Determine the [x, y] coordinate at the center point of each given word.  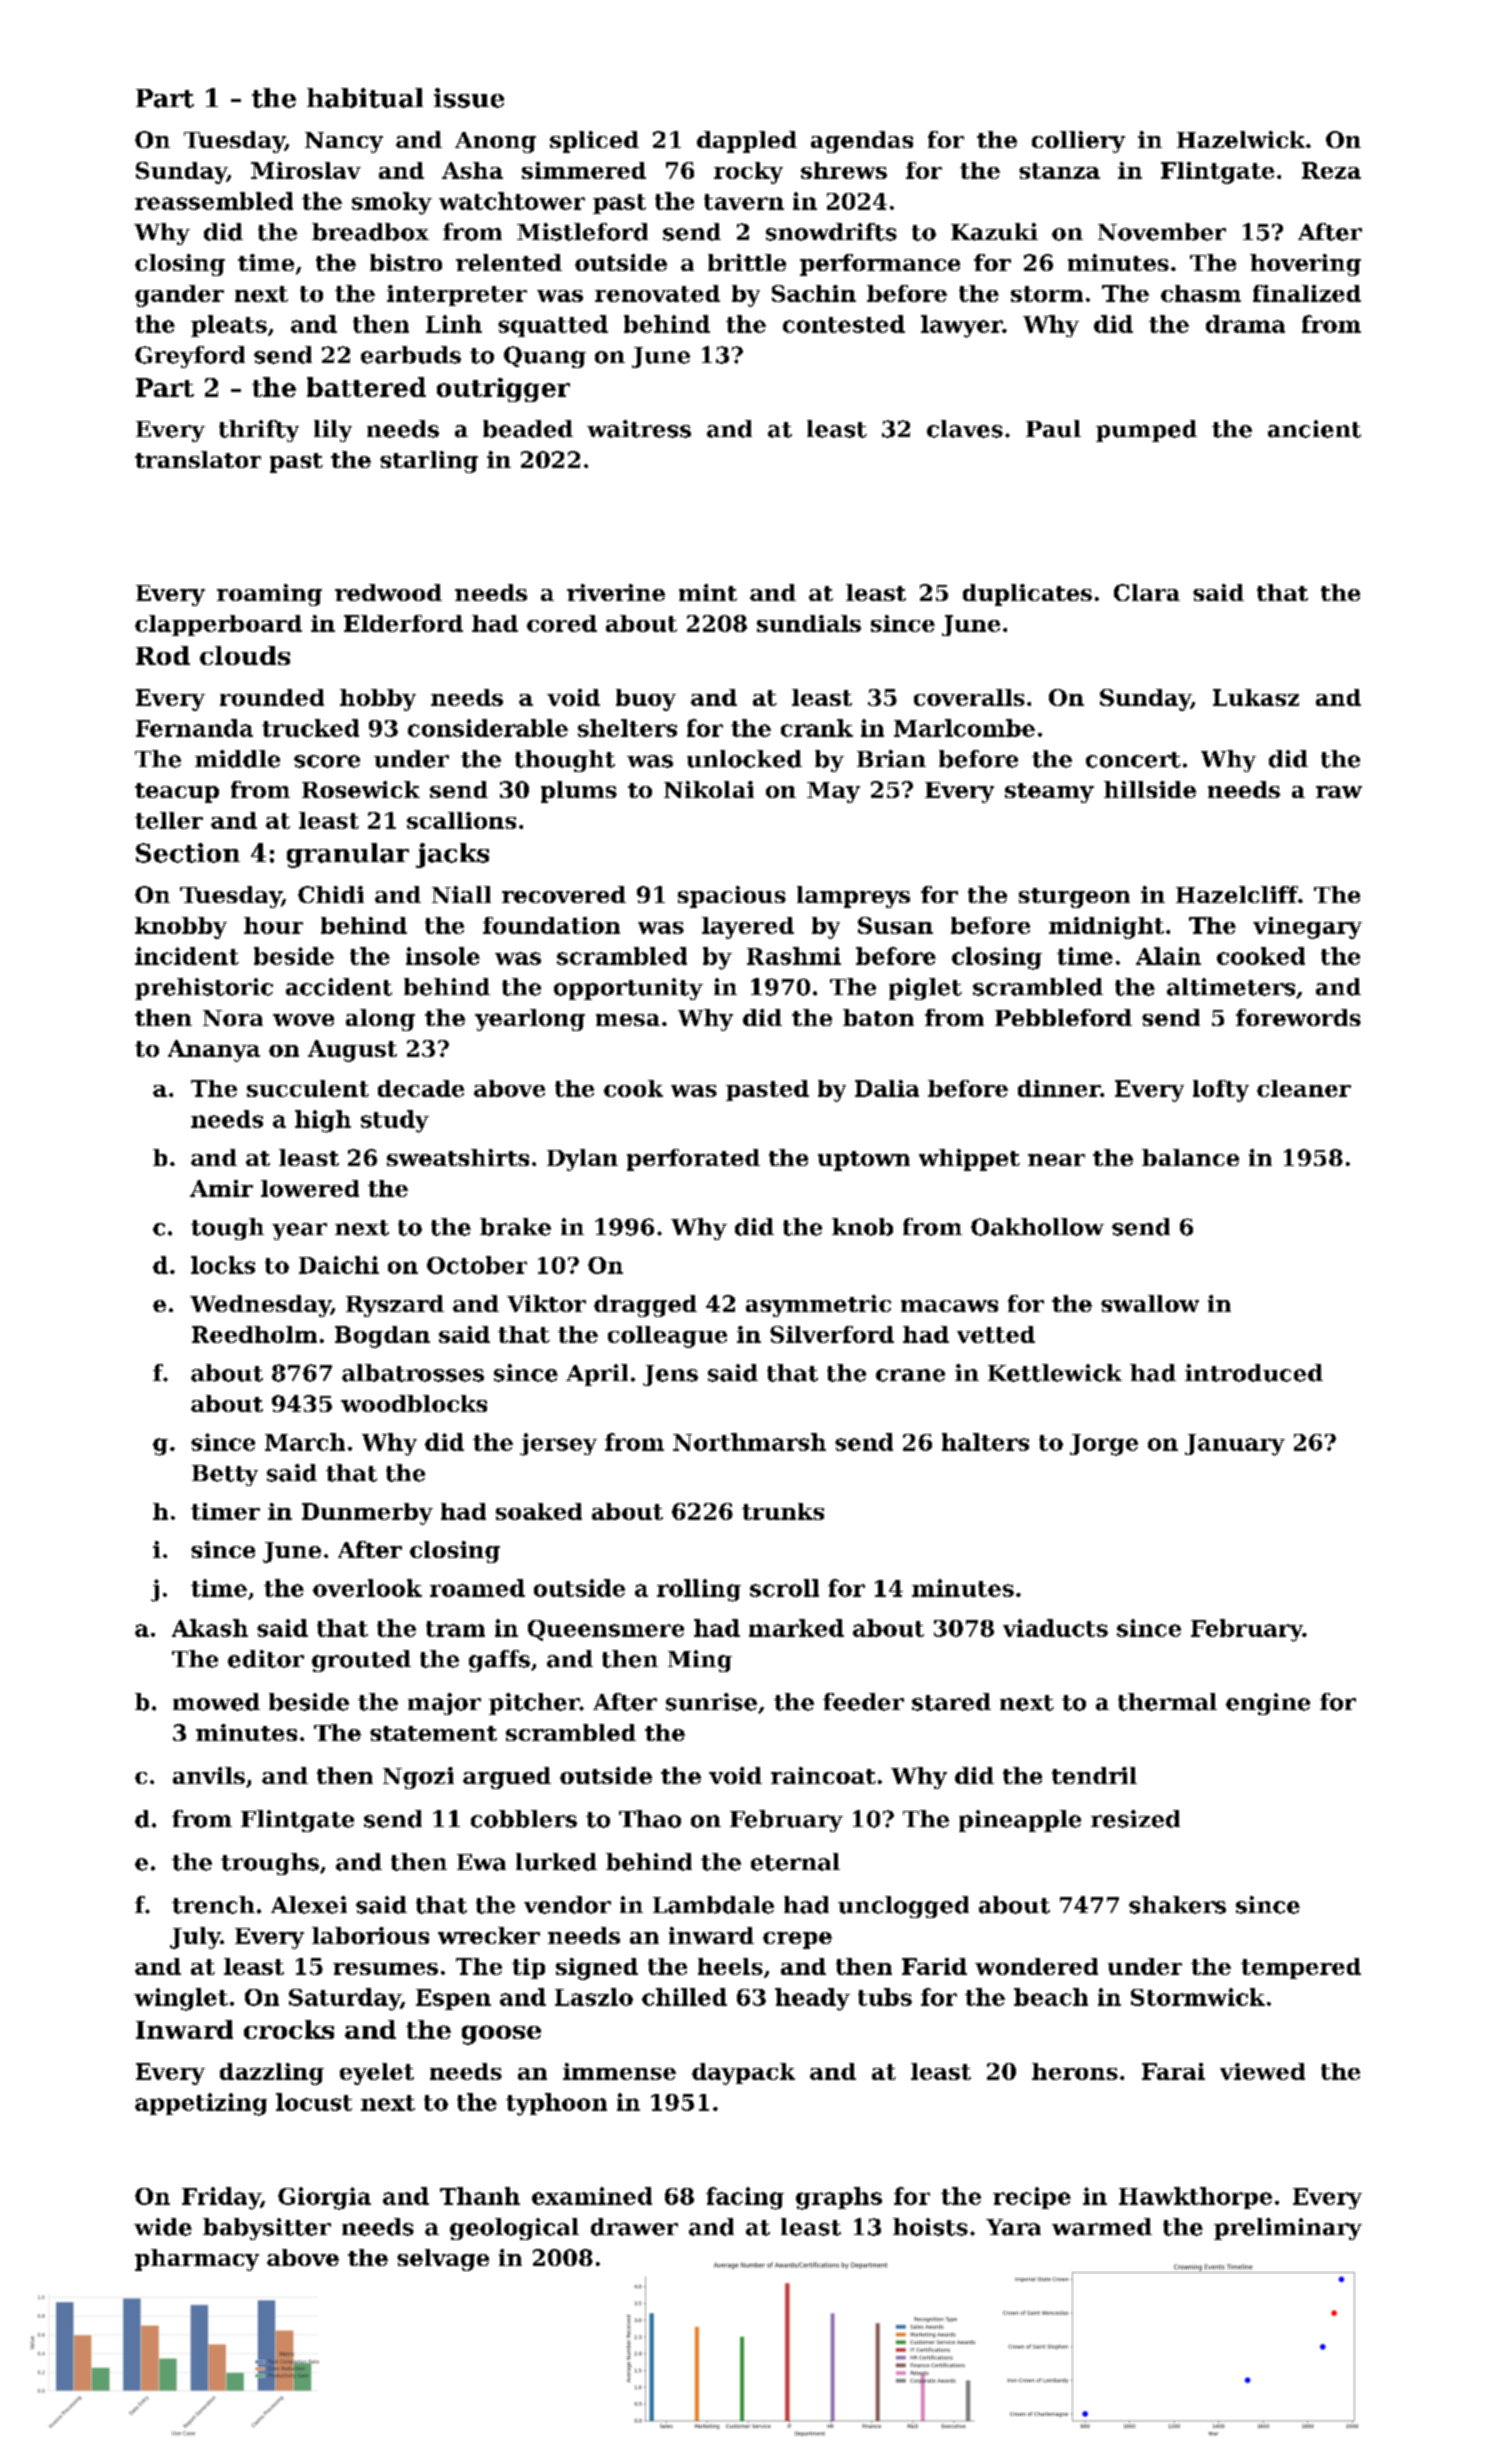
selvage [443, 2260]
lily [333, 431]
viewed [1262, 2071]
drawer [634, 2227]
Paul [1053, 429]
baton [878, 1017]
